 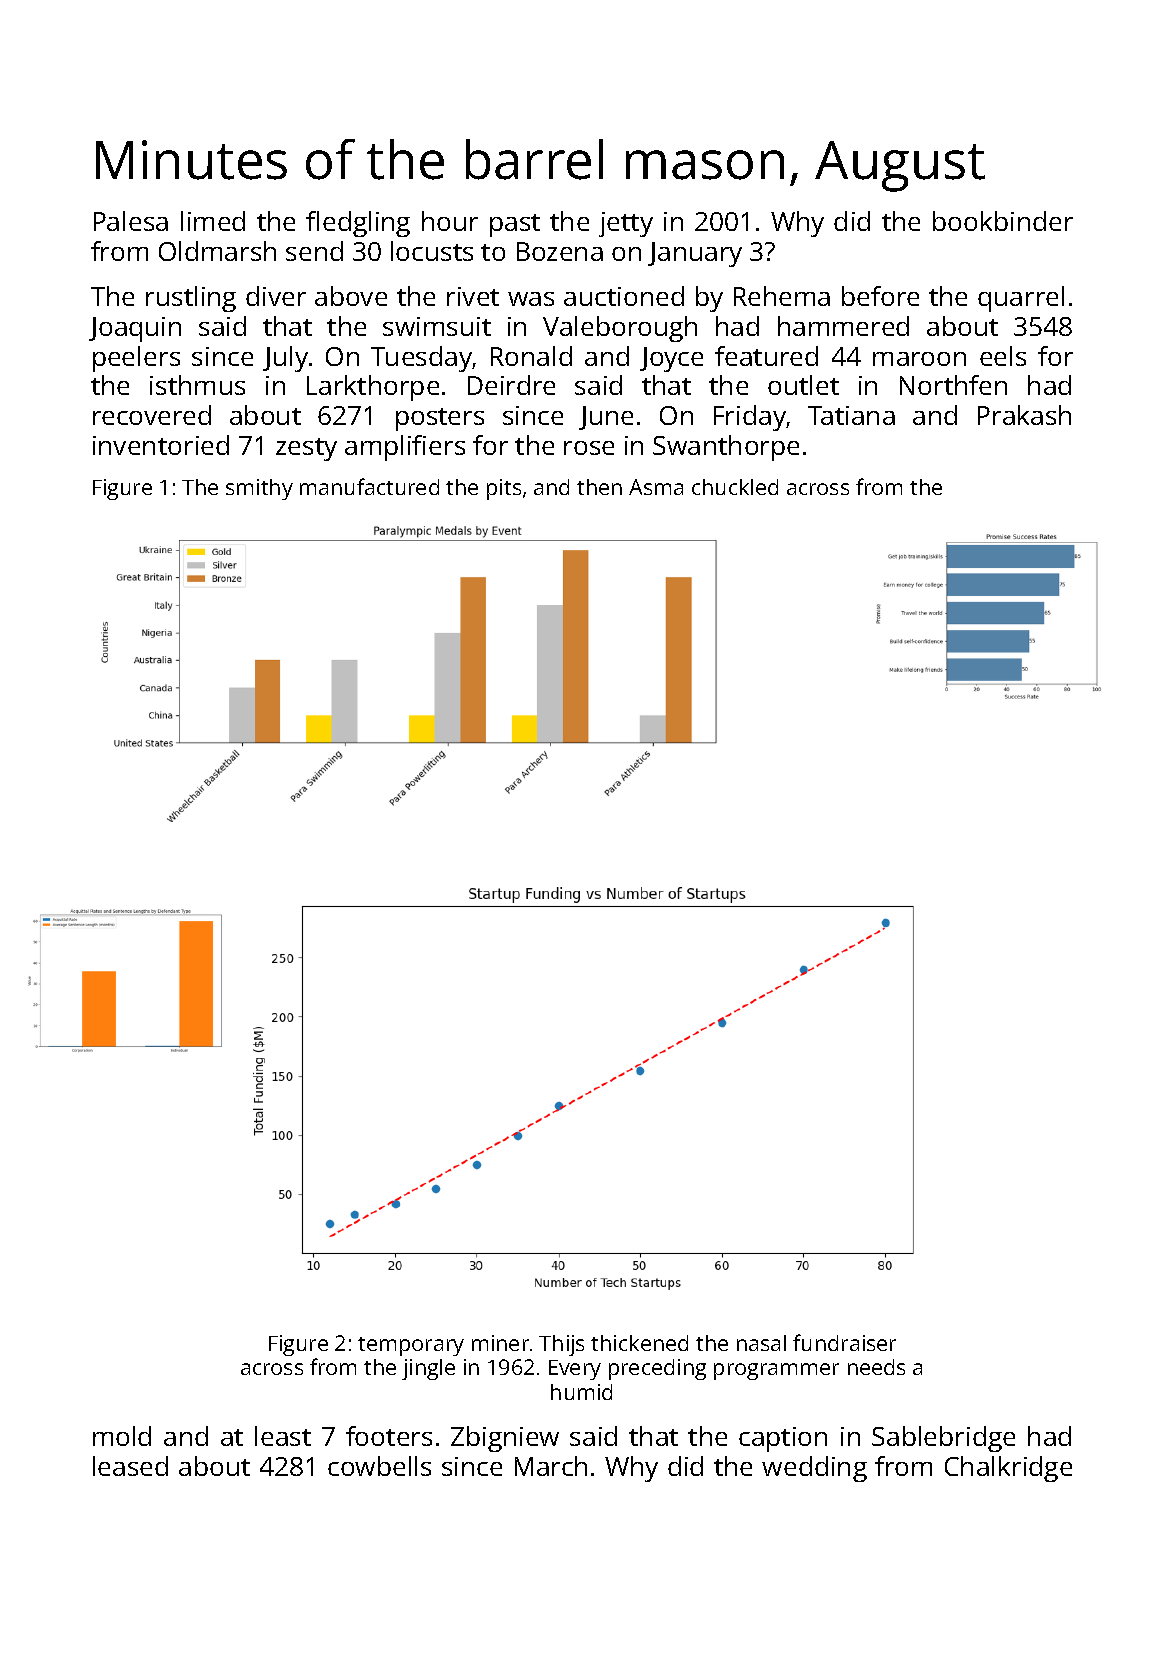 I want to click on jetty, so click(x=626, y=224).
